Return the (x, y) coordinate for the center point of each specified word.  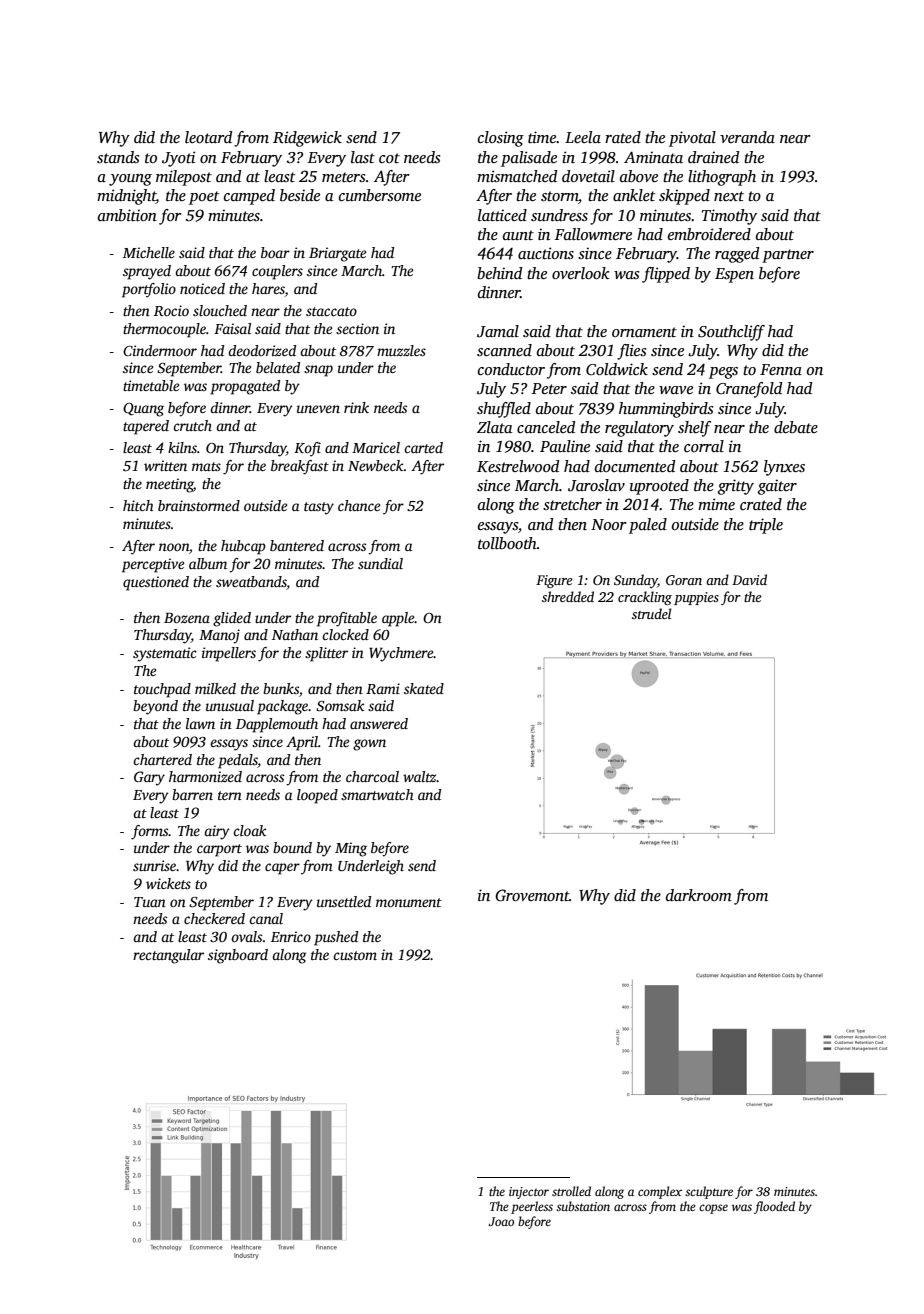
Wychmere (401, 654)
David (749, 579)
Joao (501, 1221)
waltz (420, 776)
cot (389, 158)
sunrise (154, 865)
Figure (554, 581)
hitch (138, 505)
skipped (684, 197)
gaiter (777, 487)
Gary (149, 778)
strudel (651, 613)
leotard (208, 137)
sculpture (709, 1192)
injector (529, 1193)
